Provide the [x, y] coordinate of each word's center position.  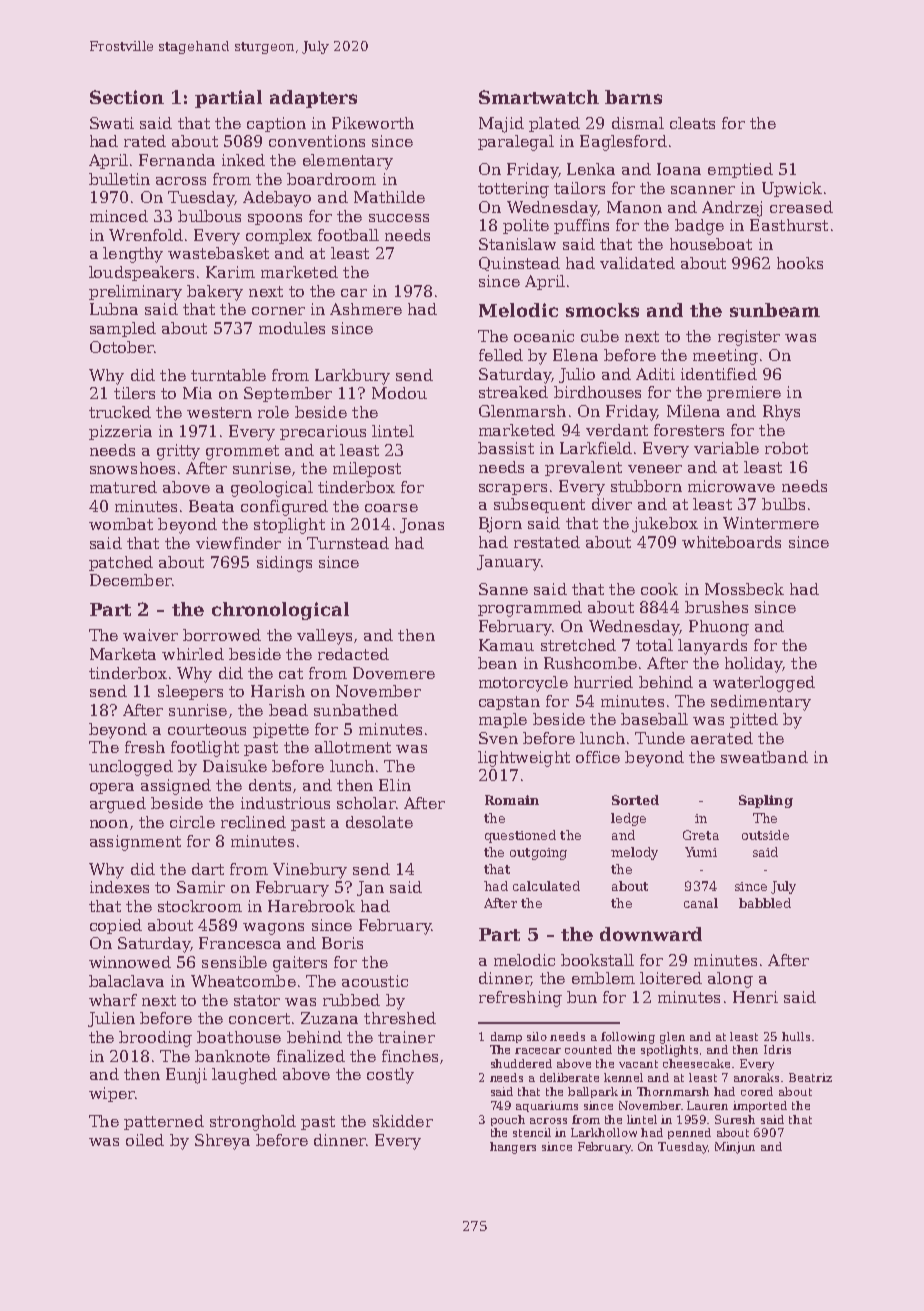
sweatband [764, 757]
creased [801, 207]
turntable [228, 375]
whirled [193, 654]
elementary [348, 162]
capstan [509, 703]
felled [501, 355]
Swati [112, 123]
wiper [112, 1094]
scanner [703, 190]
